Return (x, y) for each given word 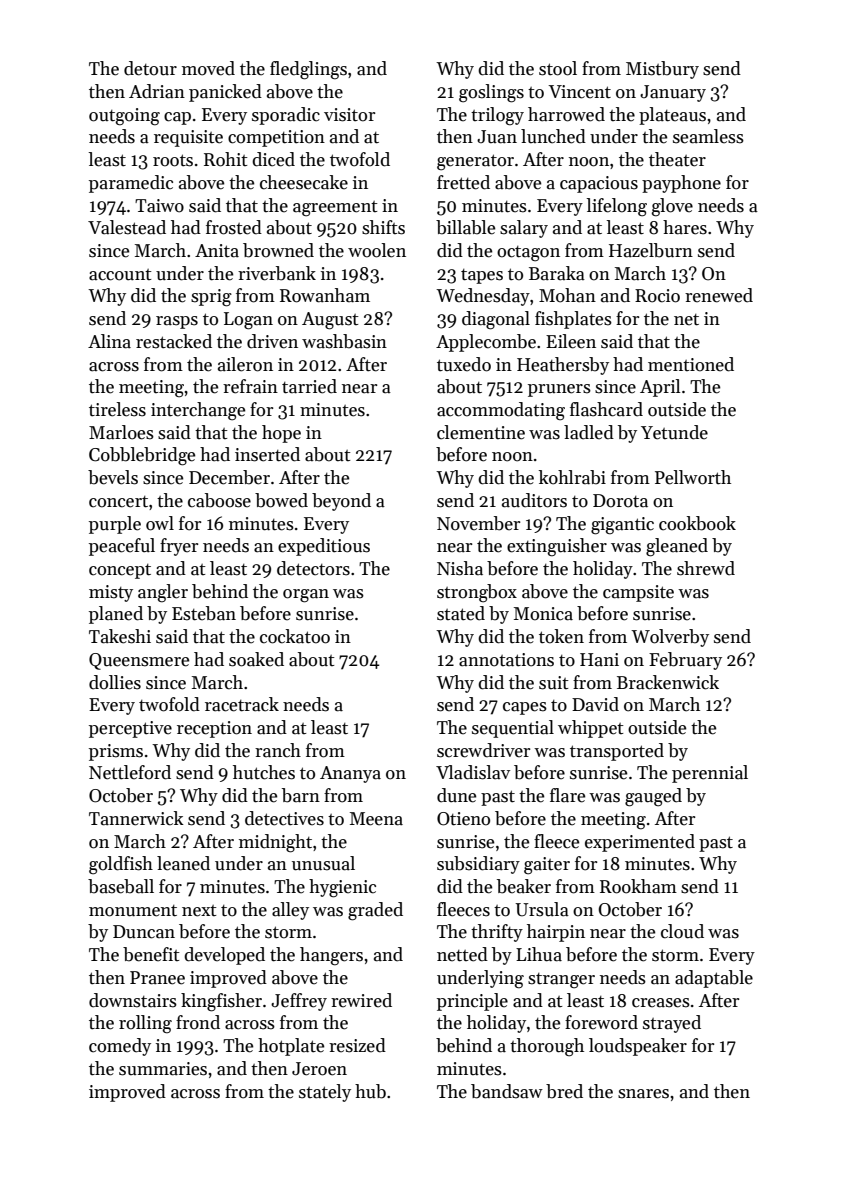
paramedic (131, 184)
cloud (682, 931)
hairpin (556, 933)
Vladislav (473, 772)
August (330, 321)
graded (375, 911)
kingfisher (221, 1002)
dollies (115, 682)
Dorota (620, 501)
